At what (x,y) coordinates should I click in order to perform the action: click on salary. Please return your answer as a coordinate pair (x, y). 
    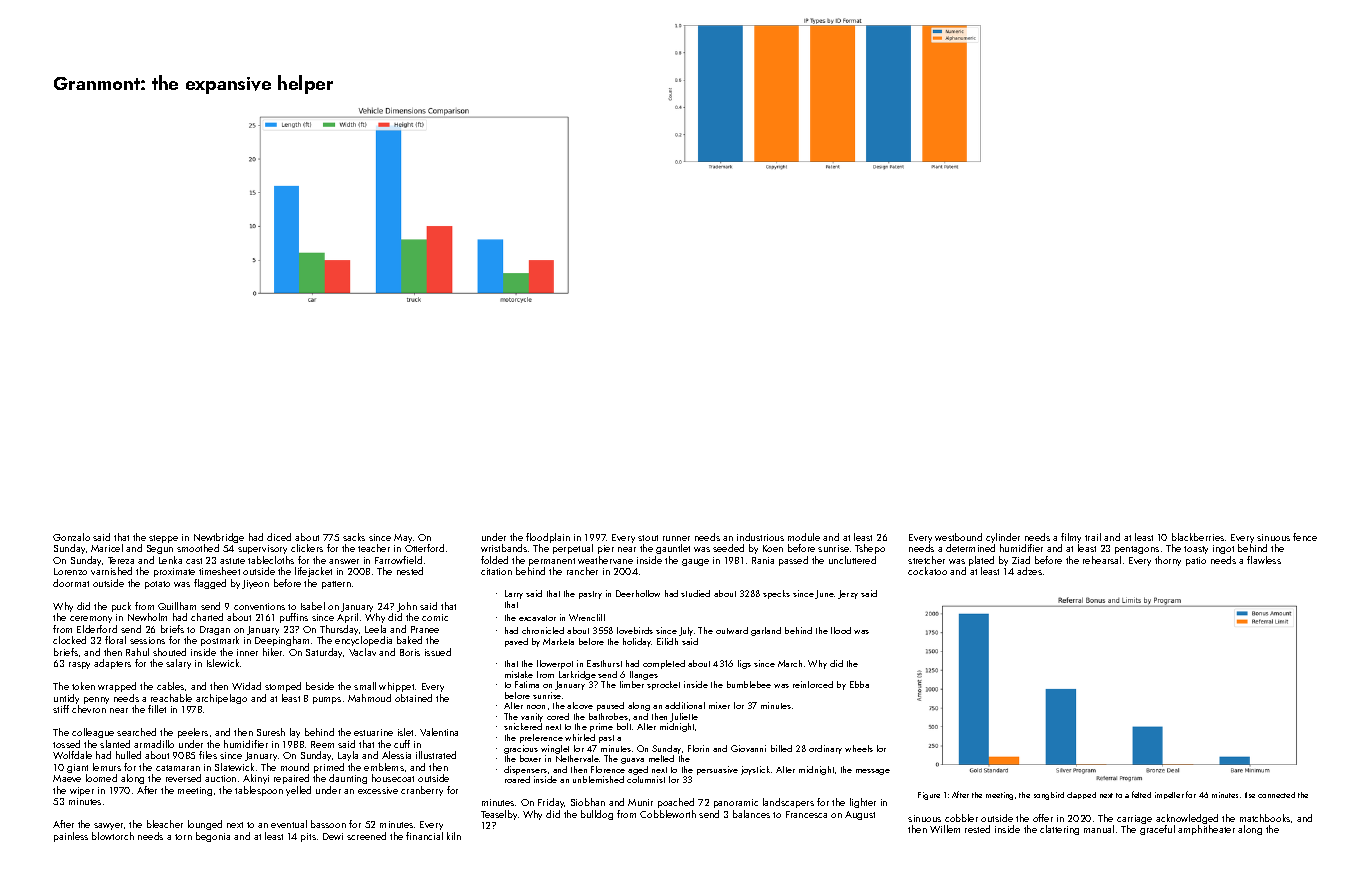
    Looking at the image, I should click on (178, 664).
